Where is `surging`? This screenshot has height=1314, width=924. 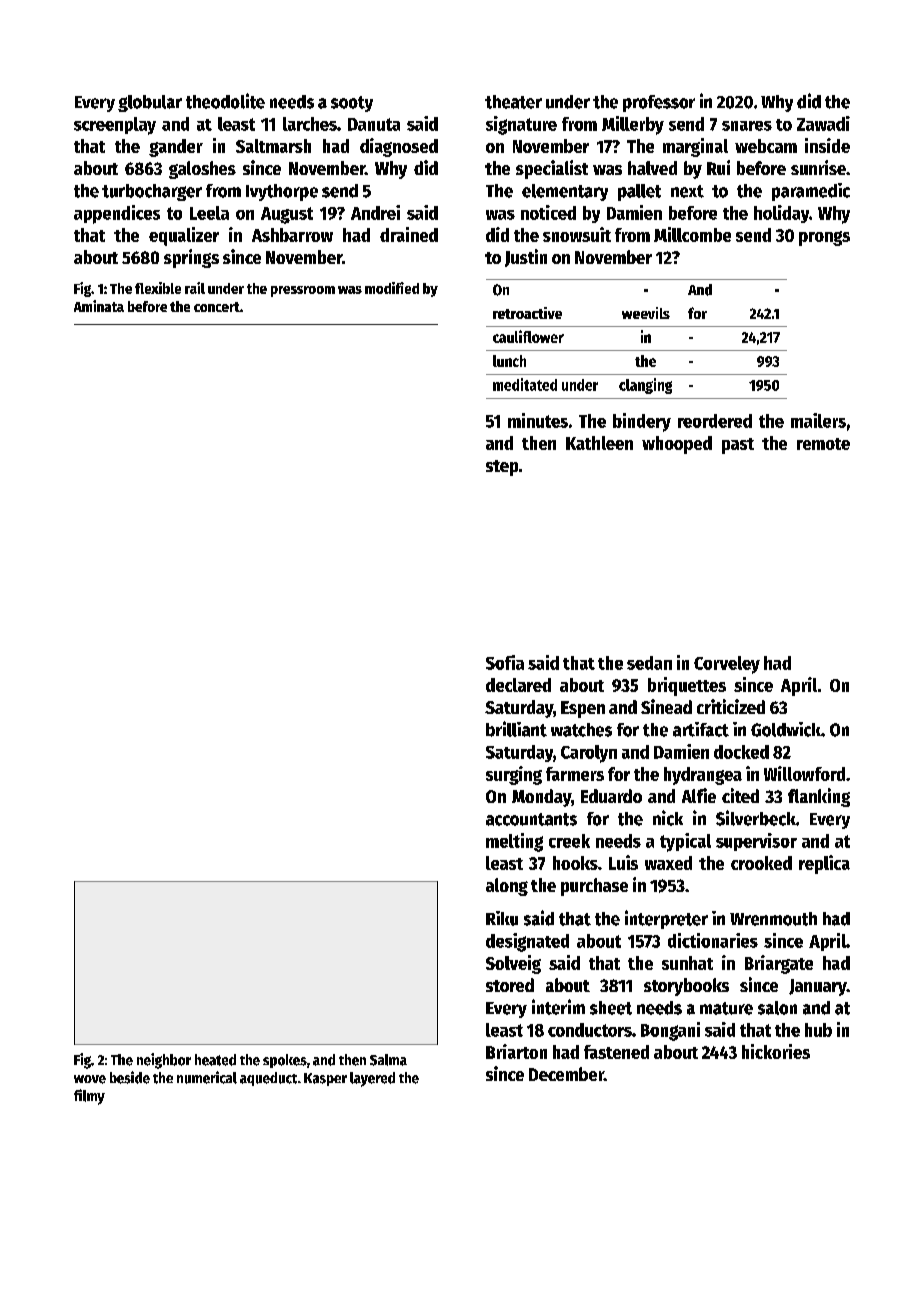 surging is located at coordinates (514, 775).
